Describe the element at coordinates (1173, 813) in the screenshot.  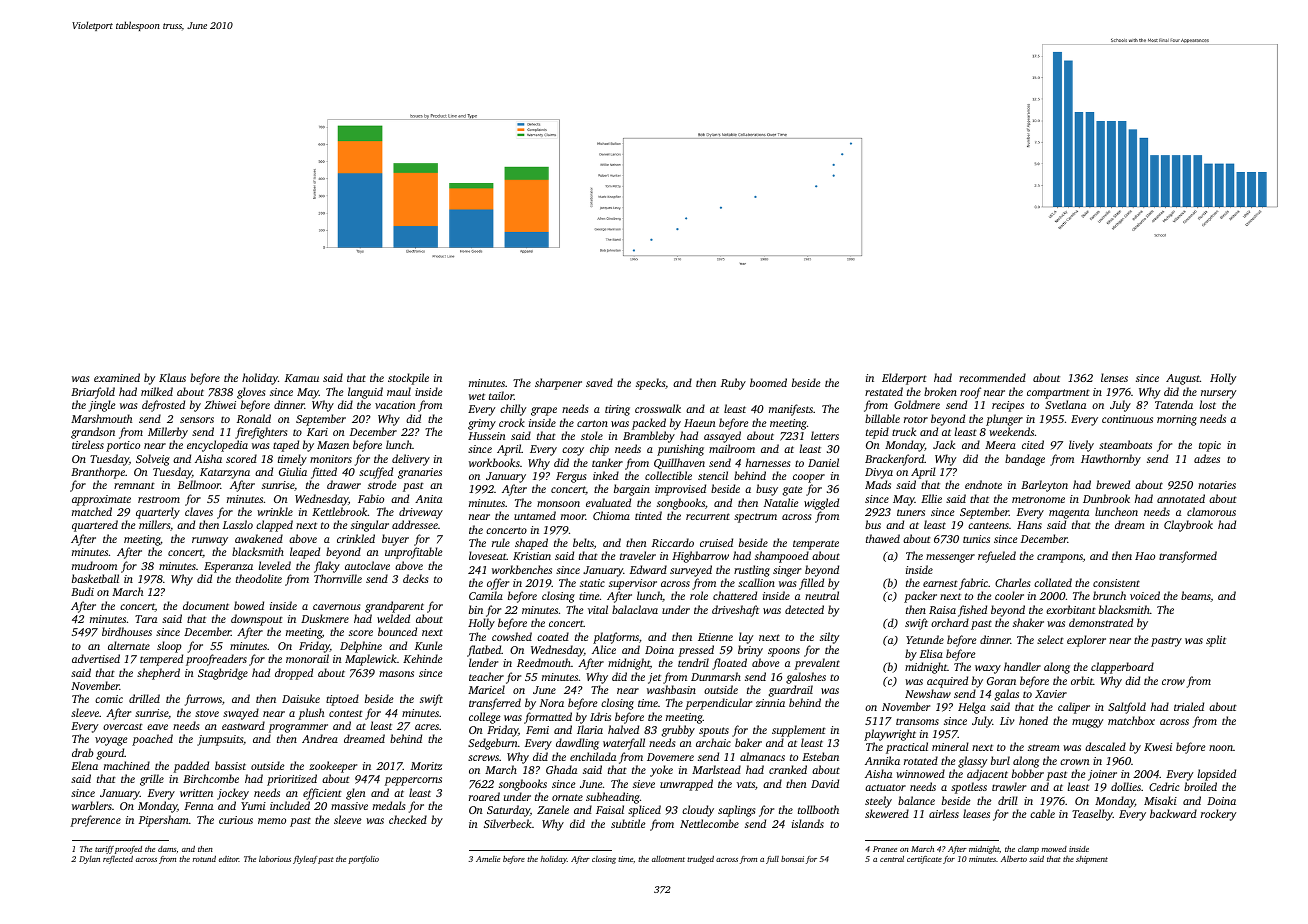
I see `backward` at that location.
